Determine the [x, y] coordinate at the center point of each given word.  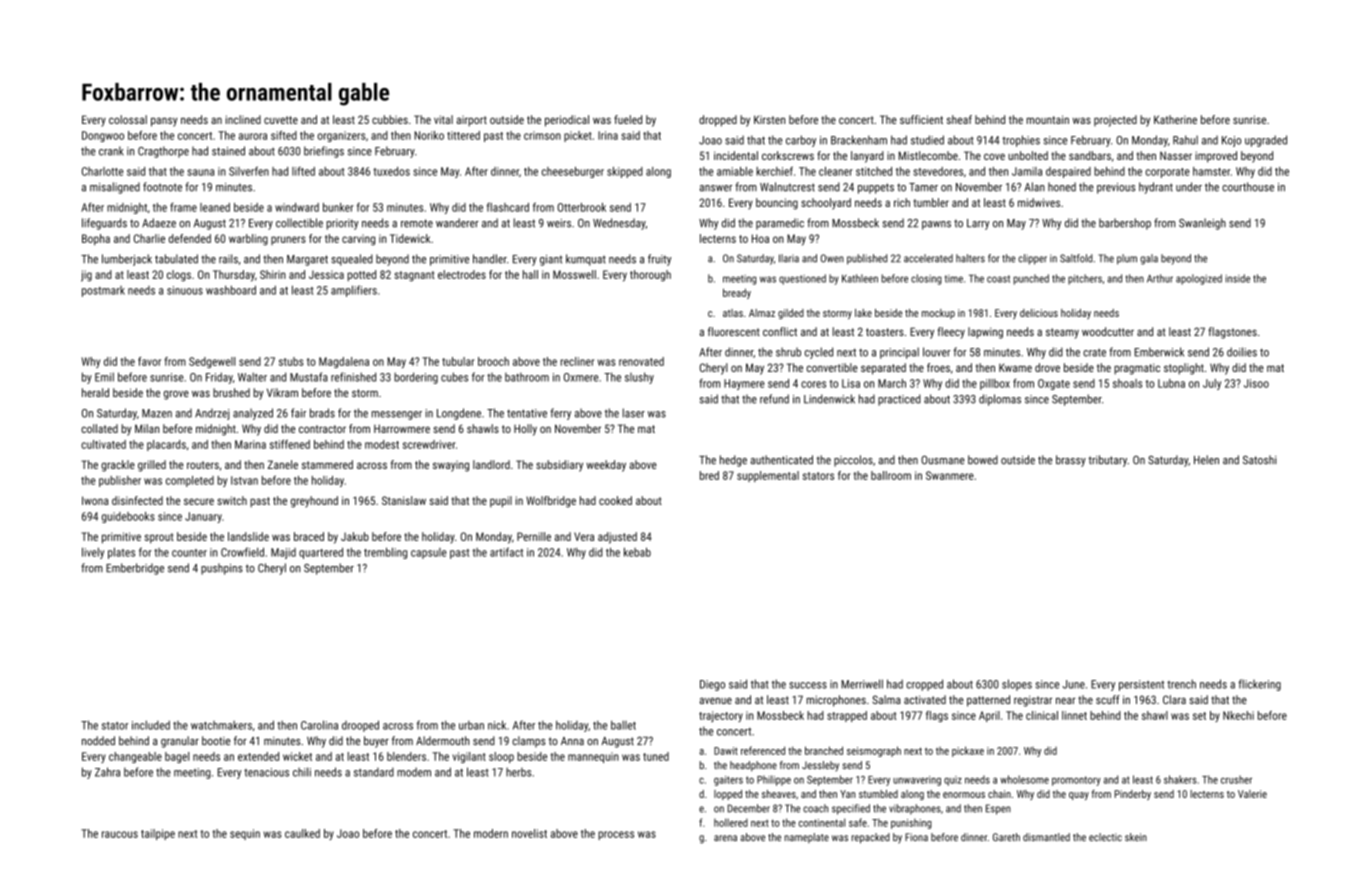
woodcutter [1108, 331]
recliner [577, 361]
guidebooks [128, 517]
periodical [567, 121]
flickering [1259, 685]
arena [725, 838]
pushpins [222, 569]
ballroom [891, 475]
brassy [1071, 461]
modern [491, 833]
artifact [506, 552]
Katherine [1175, 119]
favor [149, 361]
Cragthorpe [163, 152]
